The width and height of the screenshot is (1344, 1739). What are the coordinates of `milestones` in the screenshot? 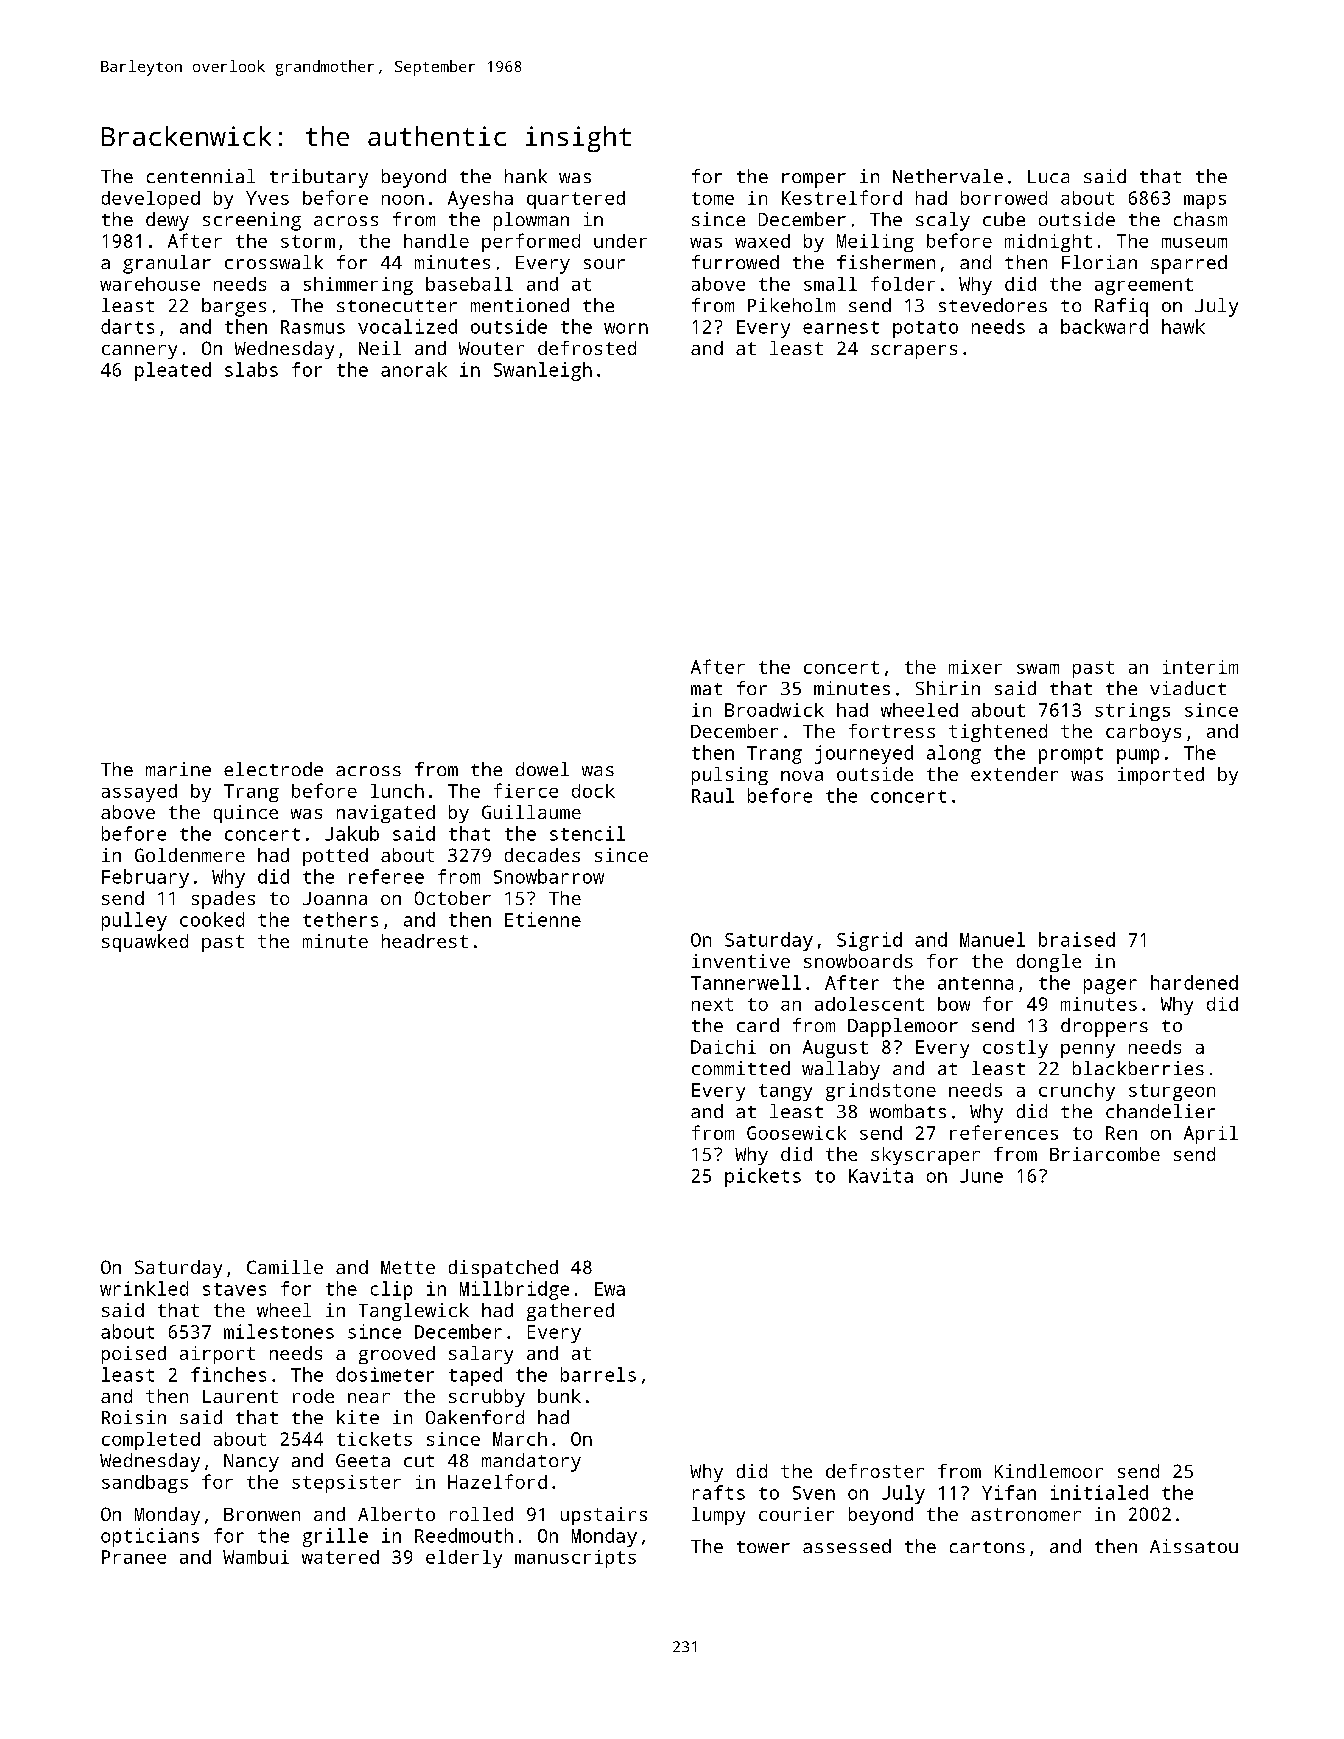 It's located at (279, 1331).
